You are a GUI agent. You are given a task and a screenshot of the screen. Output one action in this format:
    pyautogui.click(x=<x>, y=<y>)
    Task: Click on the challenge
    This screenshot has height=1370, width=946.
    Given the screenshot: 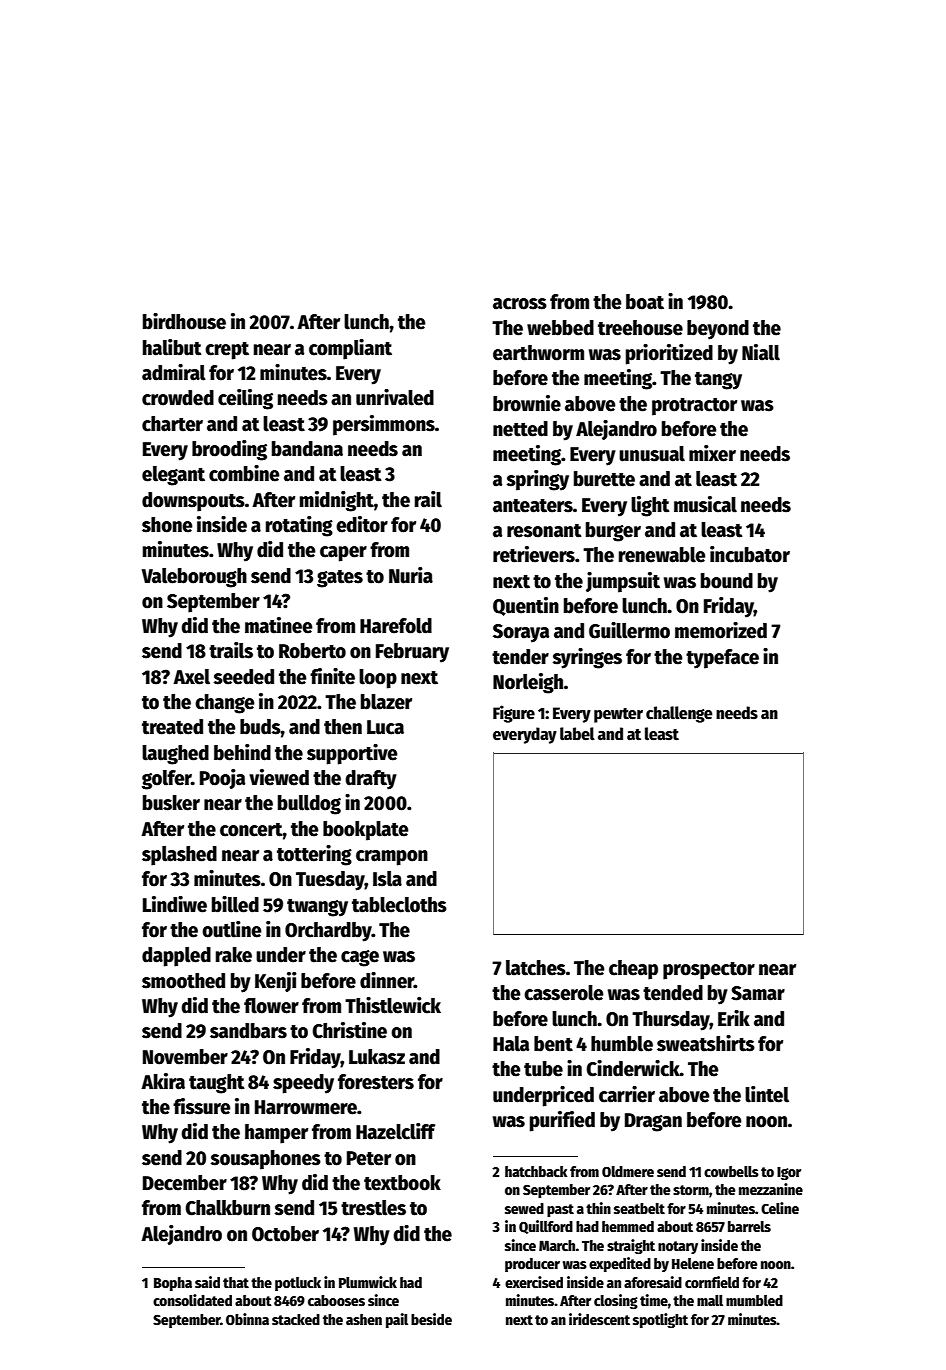 What is the action you would take?
    pyautogui.click(x=679, y=714)
